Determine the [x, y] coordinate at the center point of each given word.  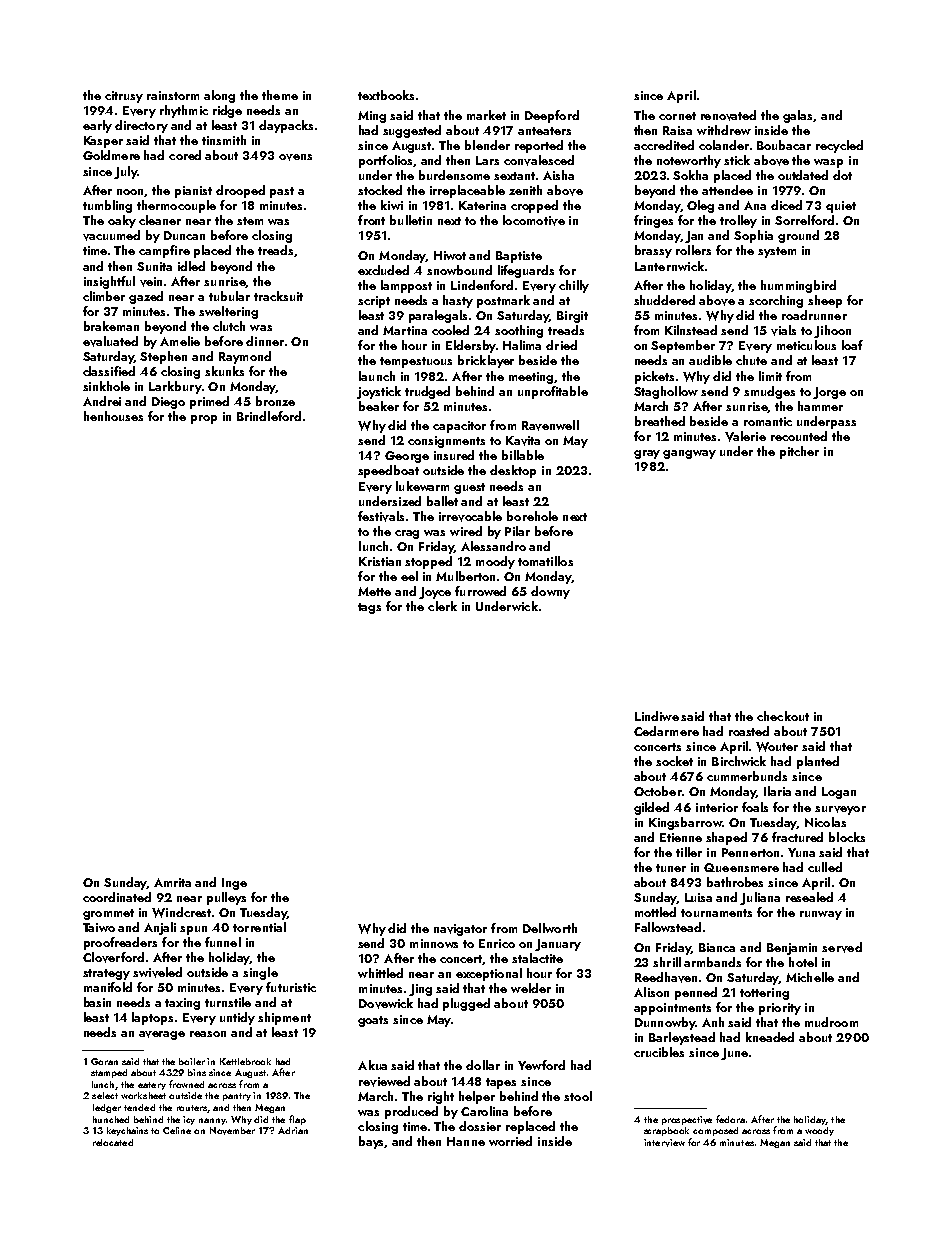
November [232, 1131]
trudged [427, 392]
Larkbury [175, 387]
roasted [749, 731]
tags [369, 608]
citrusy [124, 97]
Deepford [552, 116]
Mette [374, 591]
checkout [783, 716]
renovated [728, 115]
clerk [442, 606]
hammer [820, 406]
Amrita [172, 882]
